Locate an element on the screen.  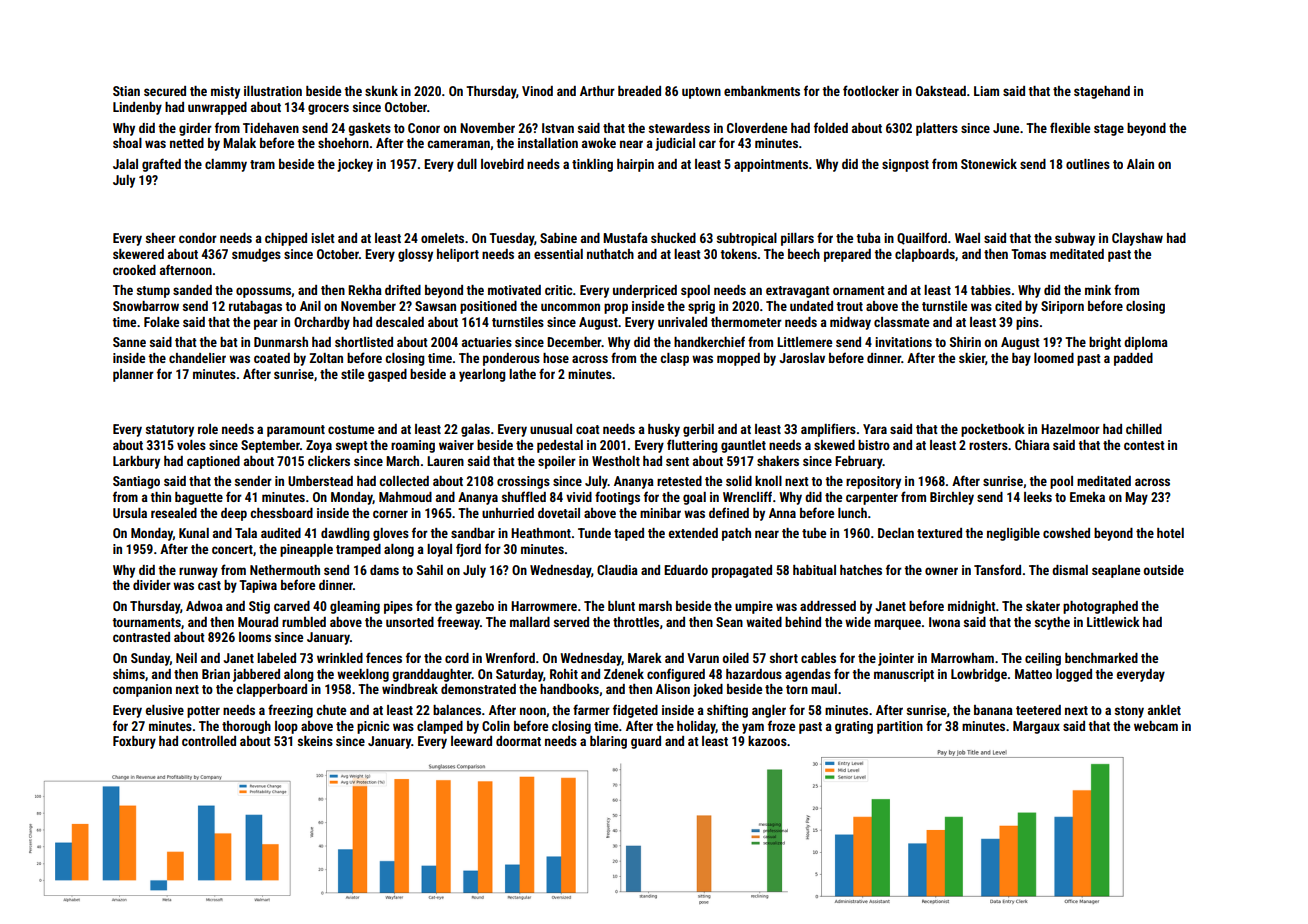
Istvan is located at coordinates (558, 128).
